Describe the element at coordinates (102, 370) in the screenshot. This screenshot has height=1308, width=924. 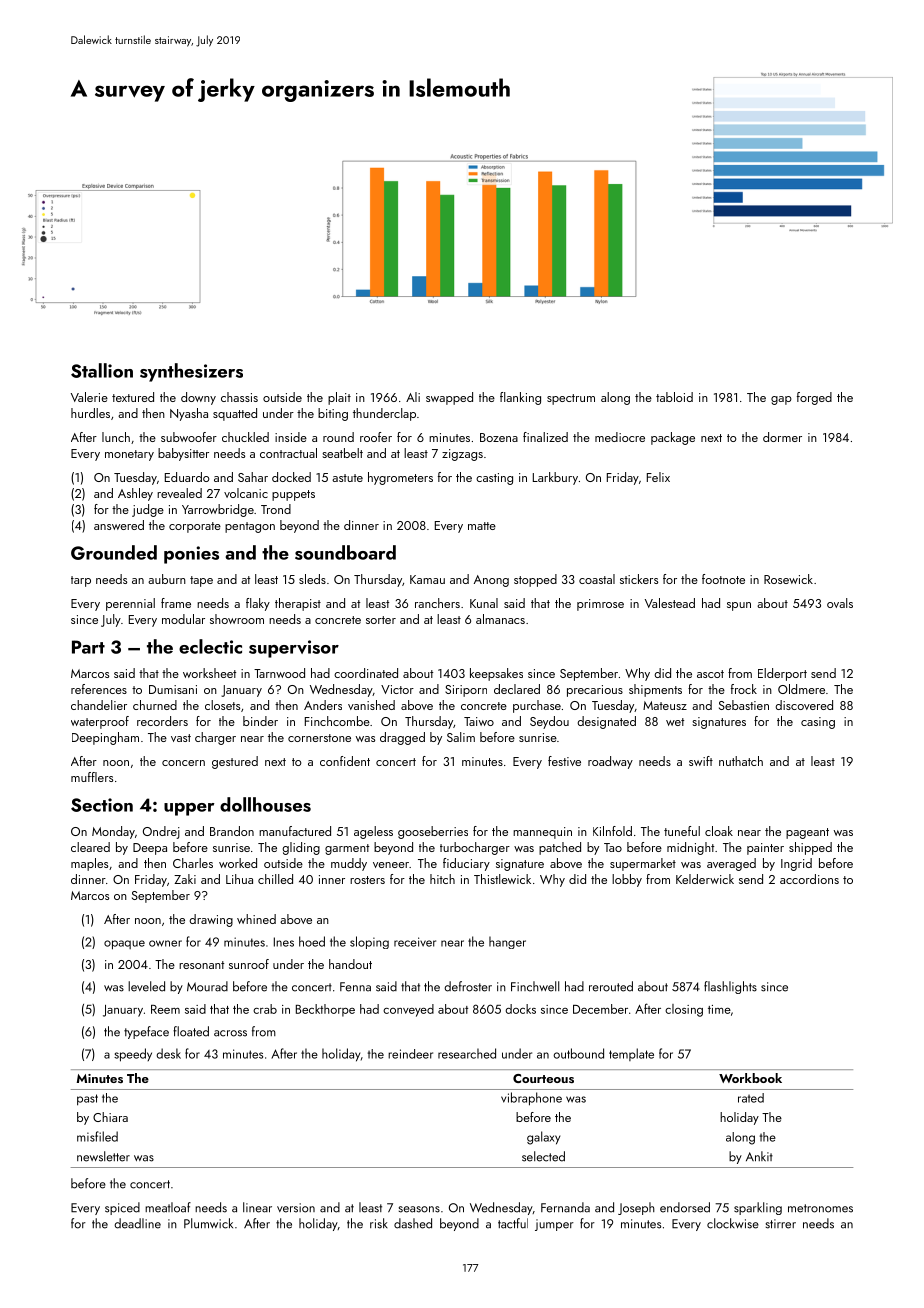
I see `Stallion` at that location.
